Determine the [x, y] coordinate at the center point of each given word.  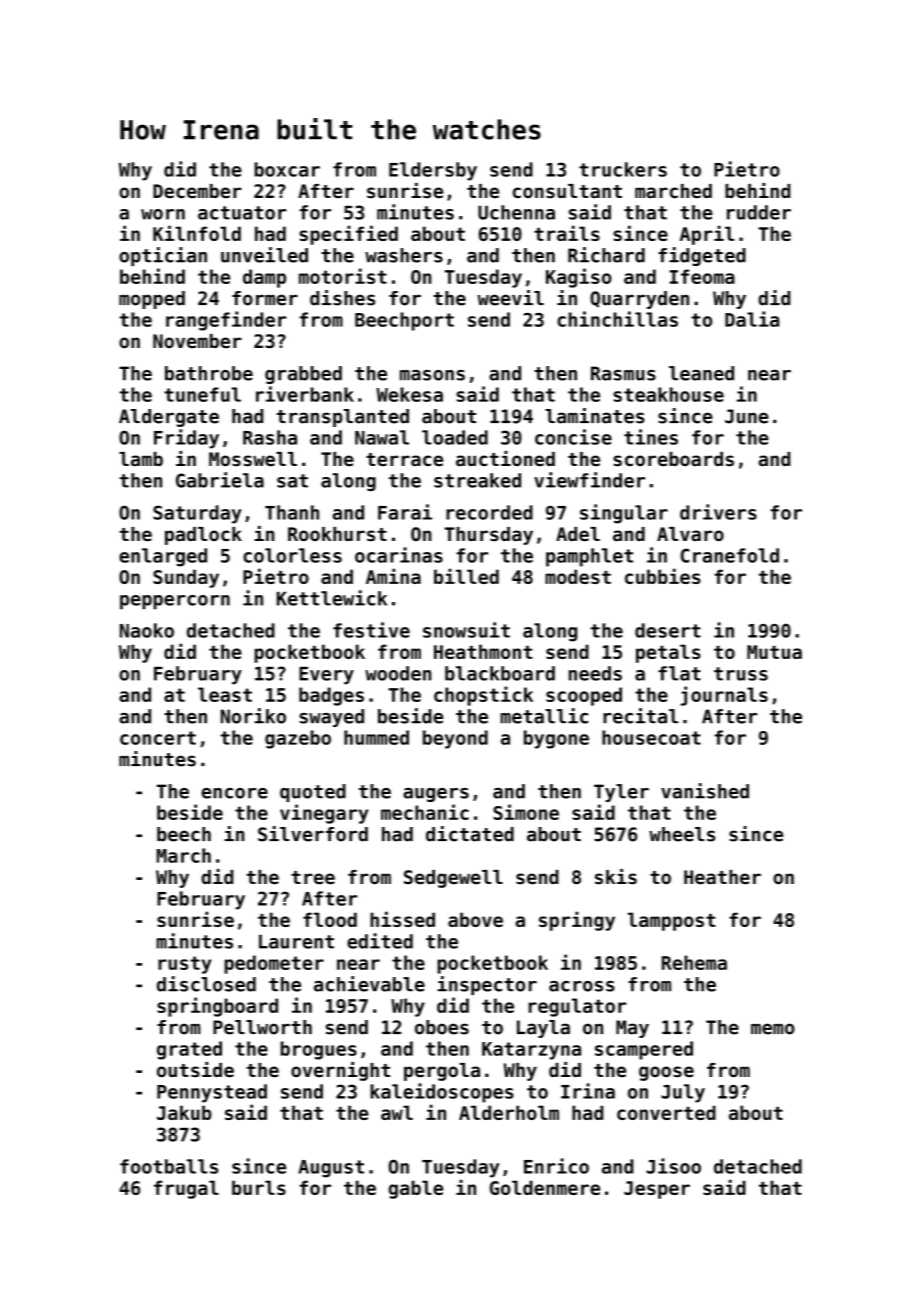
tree [313, 878]
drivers [718, 512]
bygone [556, 739]
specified [348, 235]
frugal [186, 1189]
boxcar [287, 169]
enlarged [163, 557]
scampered [644, 1050]
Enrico [556, 1166]
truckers [623, 169]
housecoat [651, 737]
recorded [489, 512]
